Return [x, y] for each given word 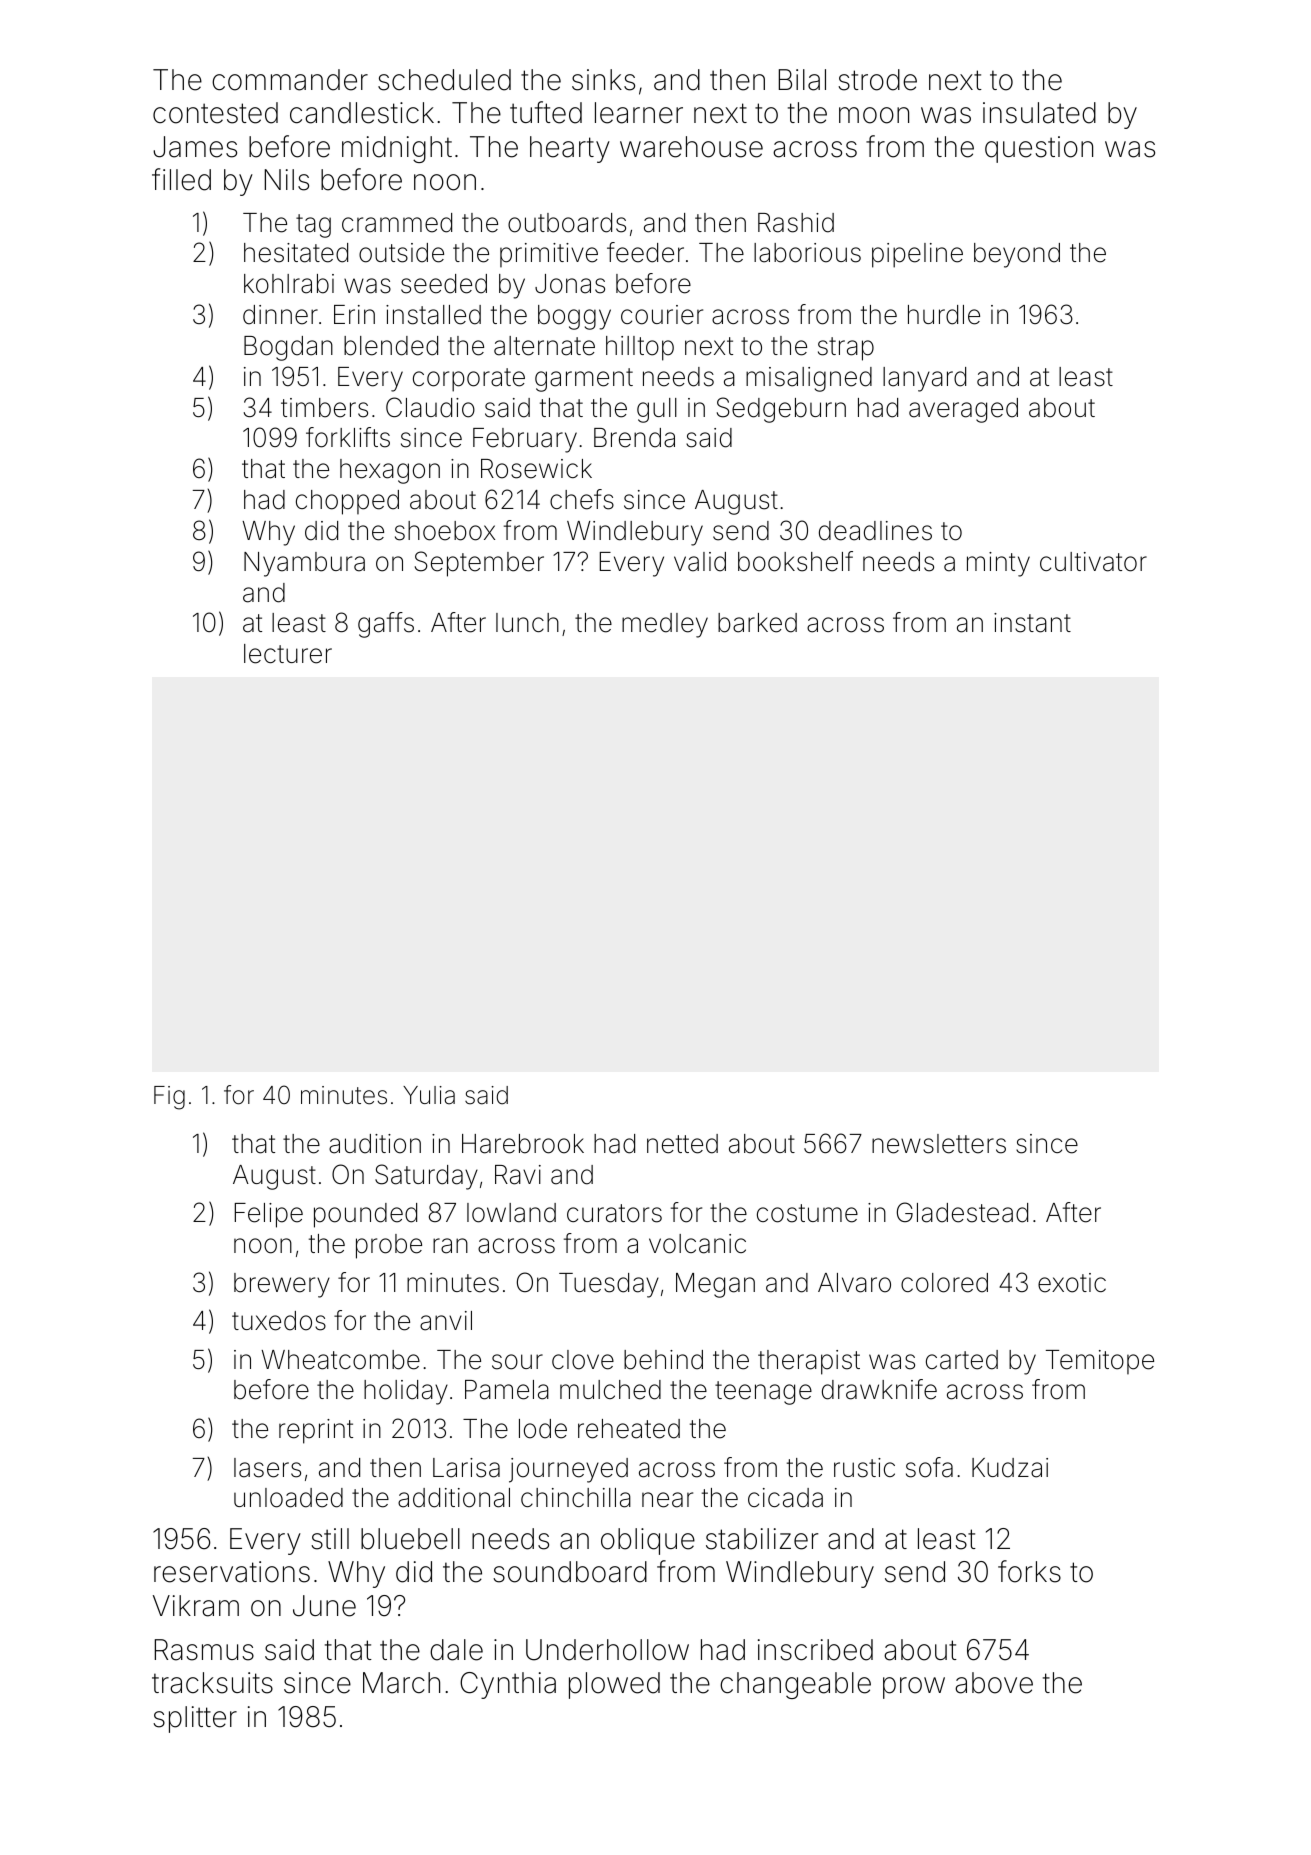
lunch [527, 622]
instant [1032, 623]
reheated [629, 1429]
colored [944, 1283]
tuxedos [279, 1321]
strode [877, 80]
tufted [546, 112]
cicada [785, 1498]
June [324, 1606]
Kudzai [1010, 1468]
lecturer [288, 654]
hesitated [296, 253]
